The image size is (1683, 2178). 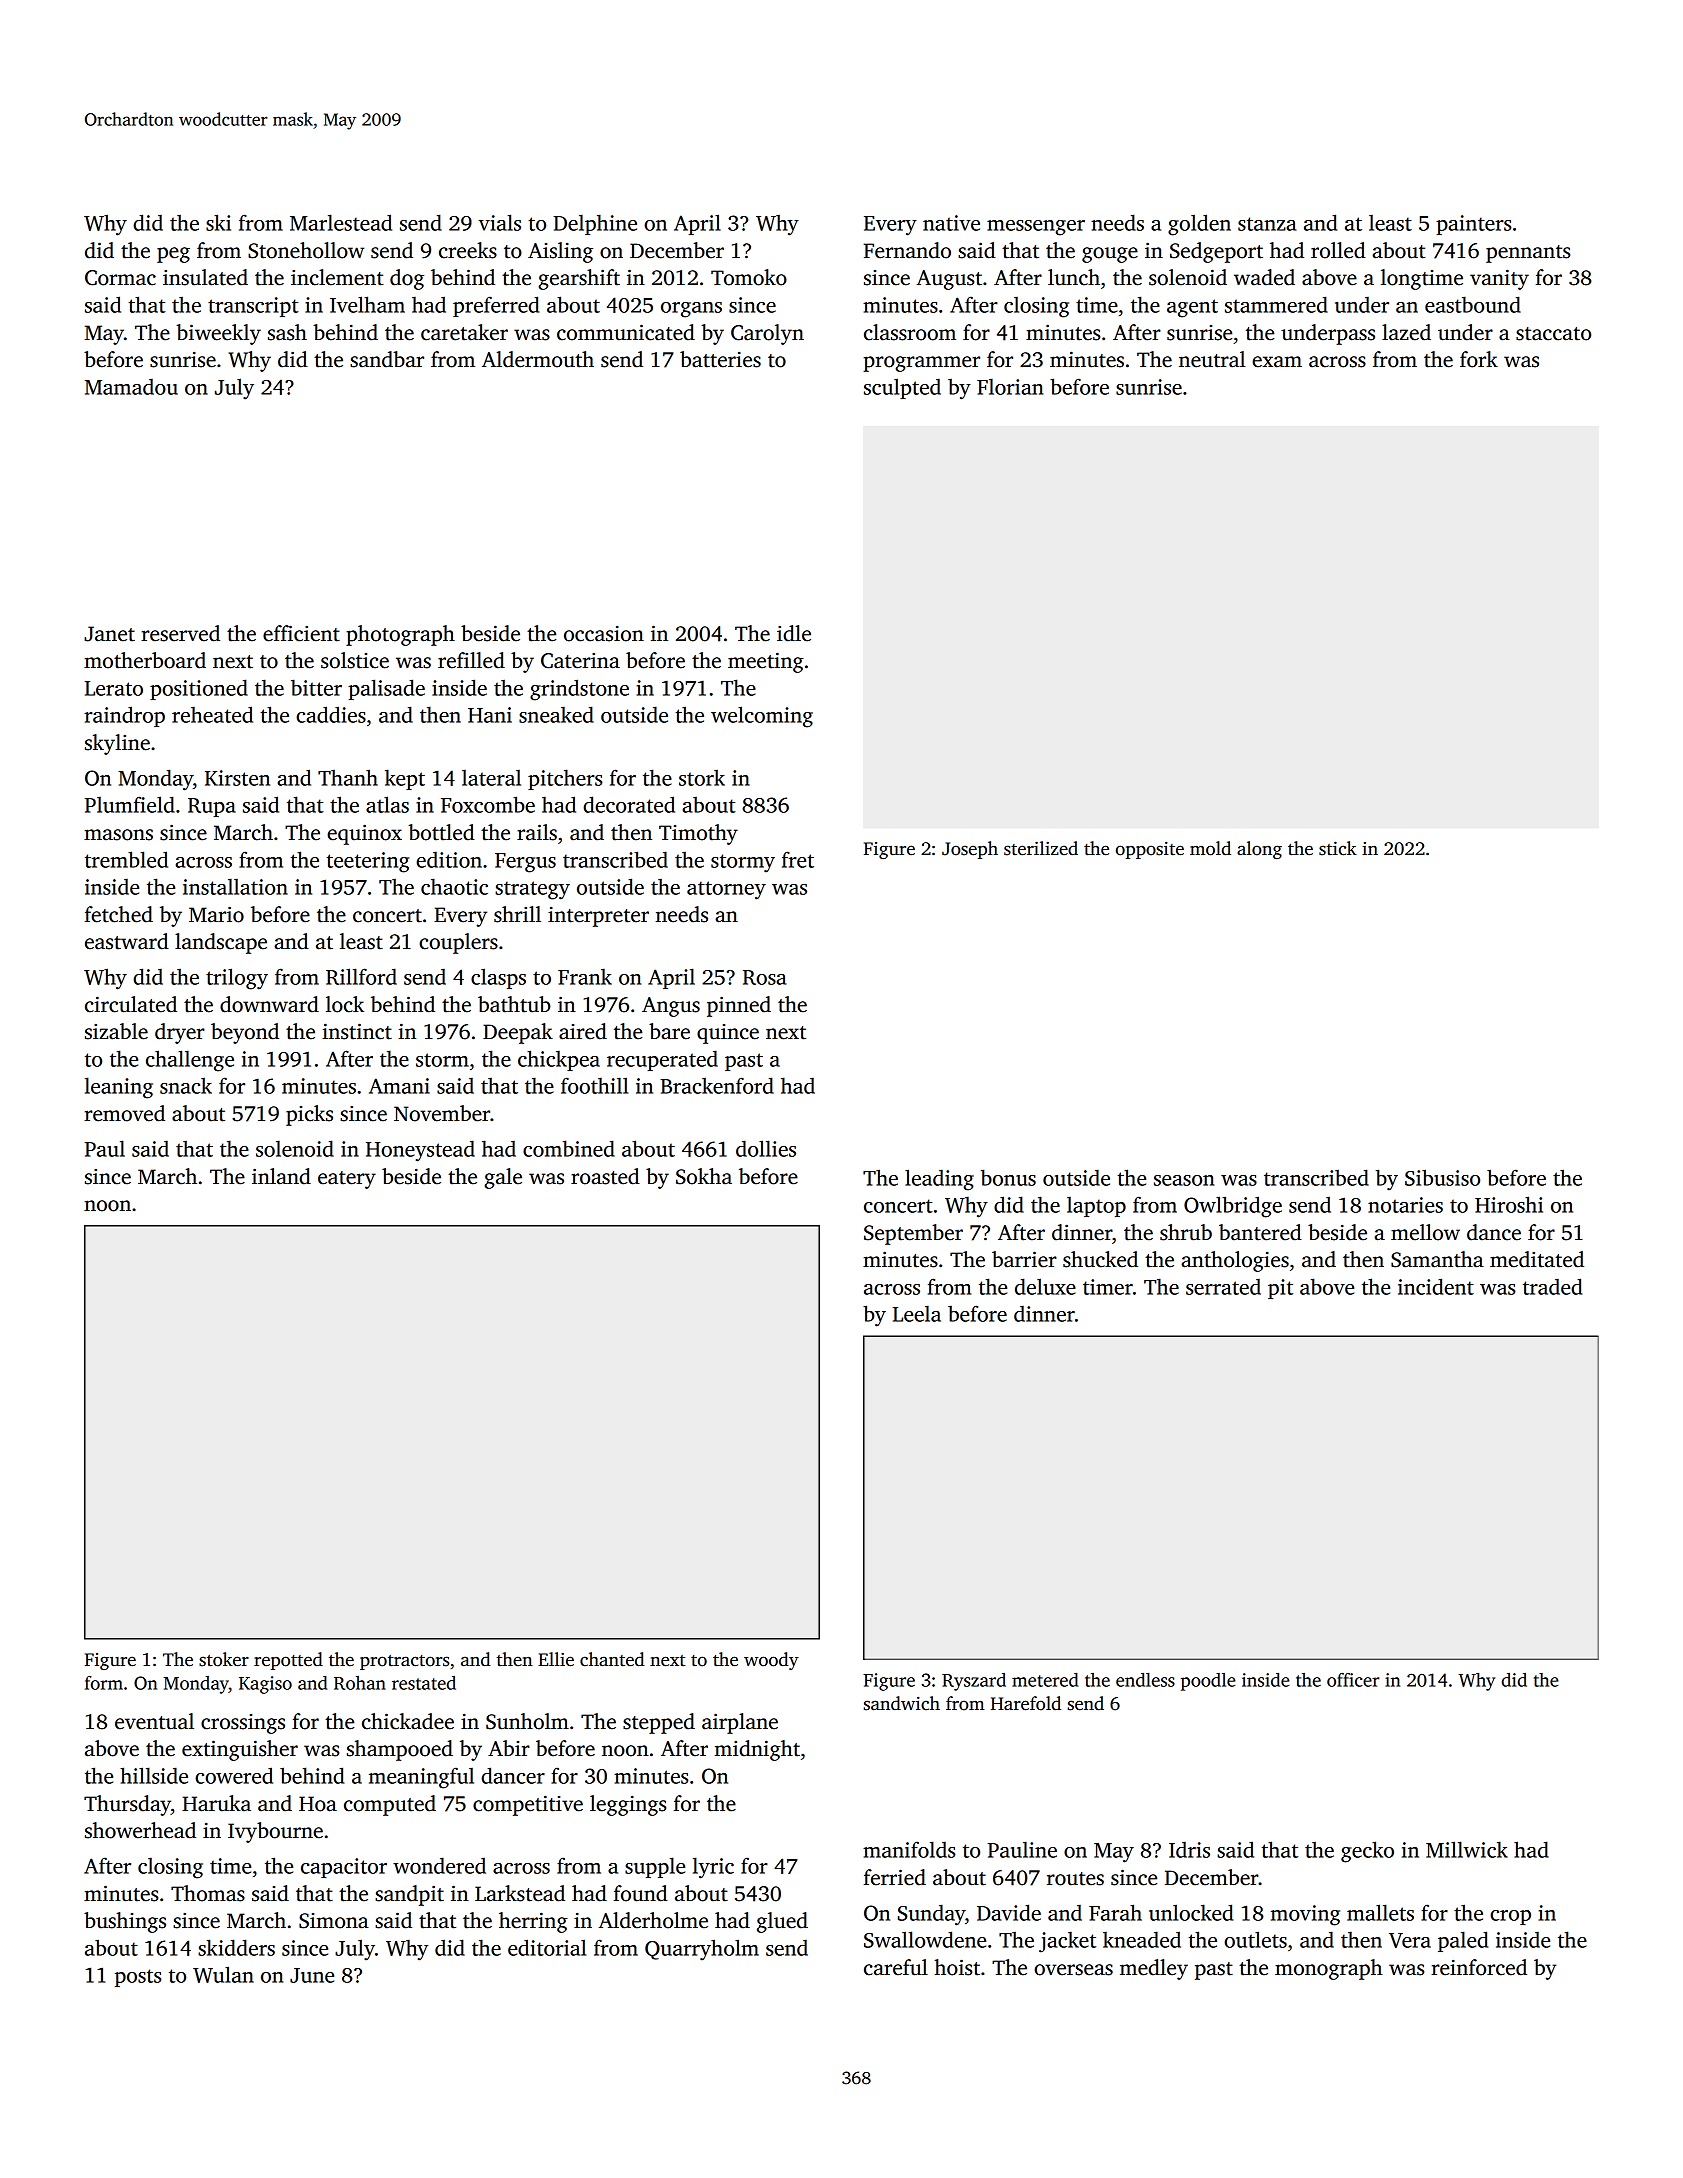 What do you see at coordinates (421, 1778) in the document?
I see `meaningful` at bounding box center [421, 1778].
